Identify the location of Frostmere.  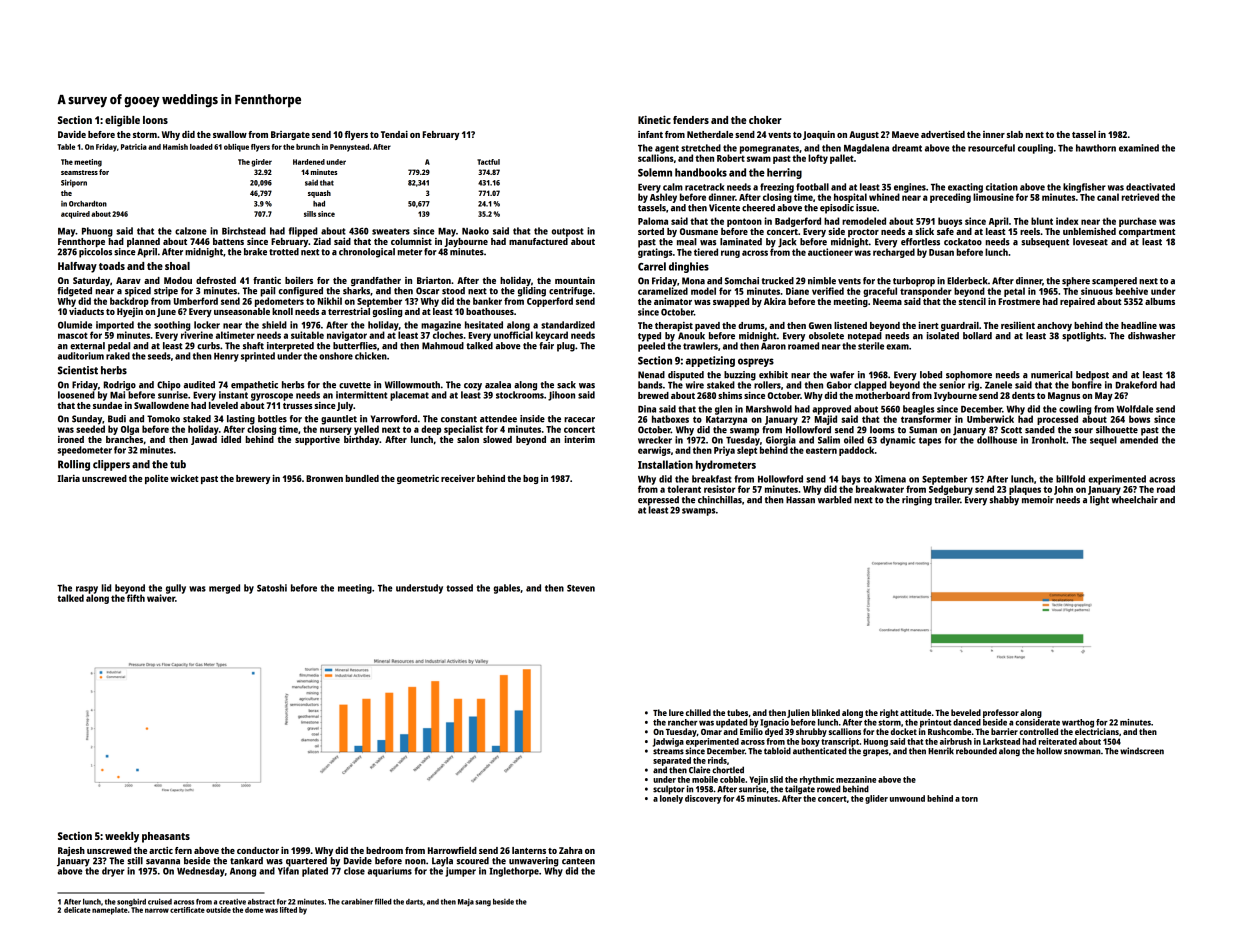
(1019, 301).
